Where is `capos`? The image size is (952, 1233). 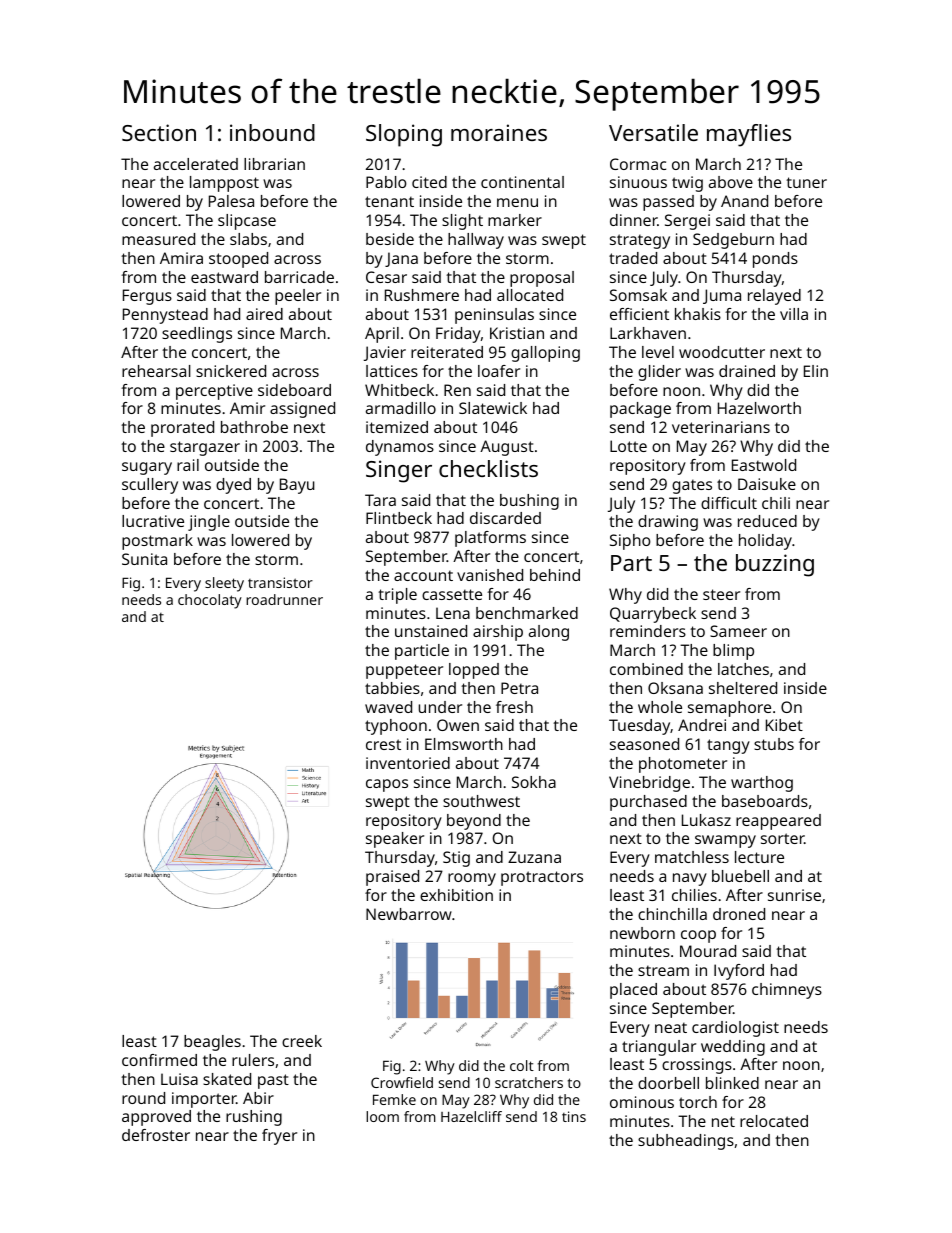 capos is located at coordinates (387, 785).
